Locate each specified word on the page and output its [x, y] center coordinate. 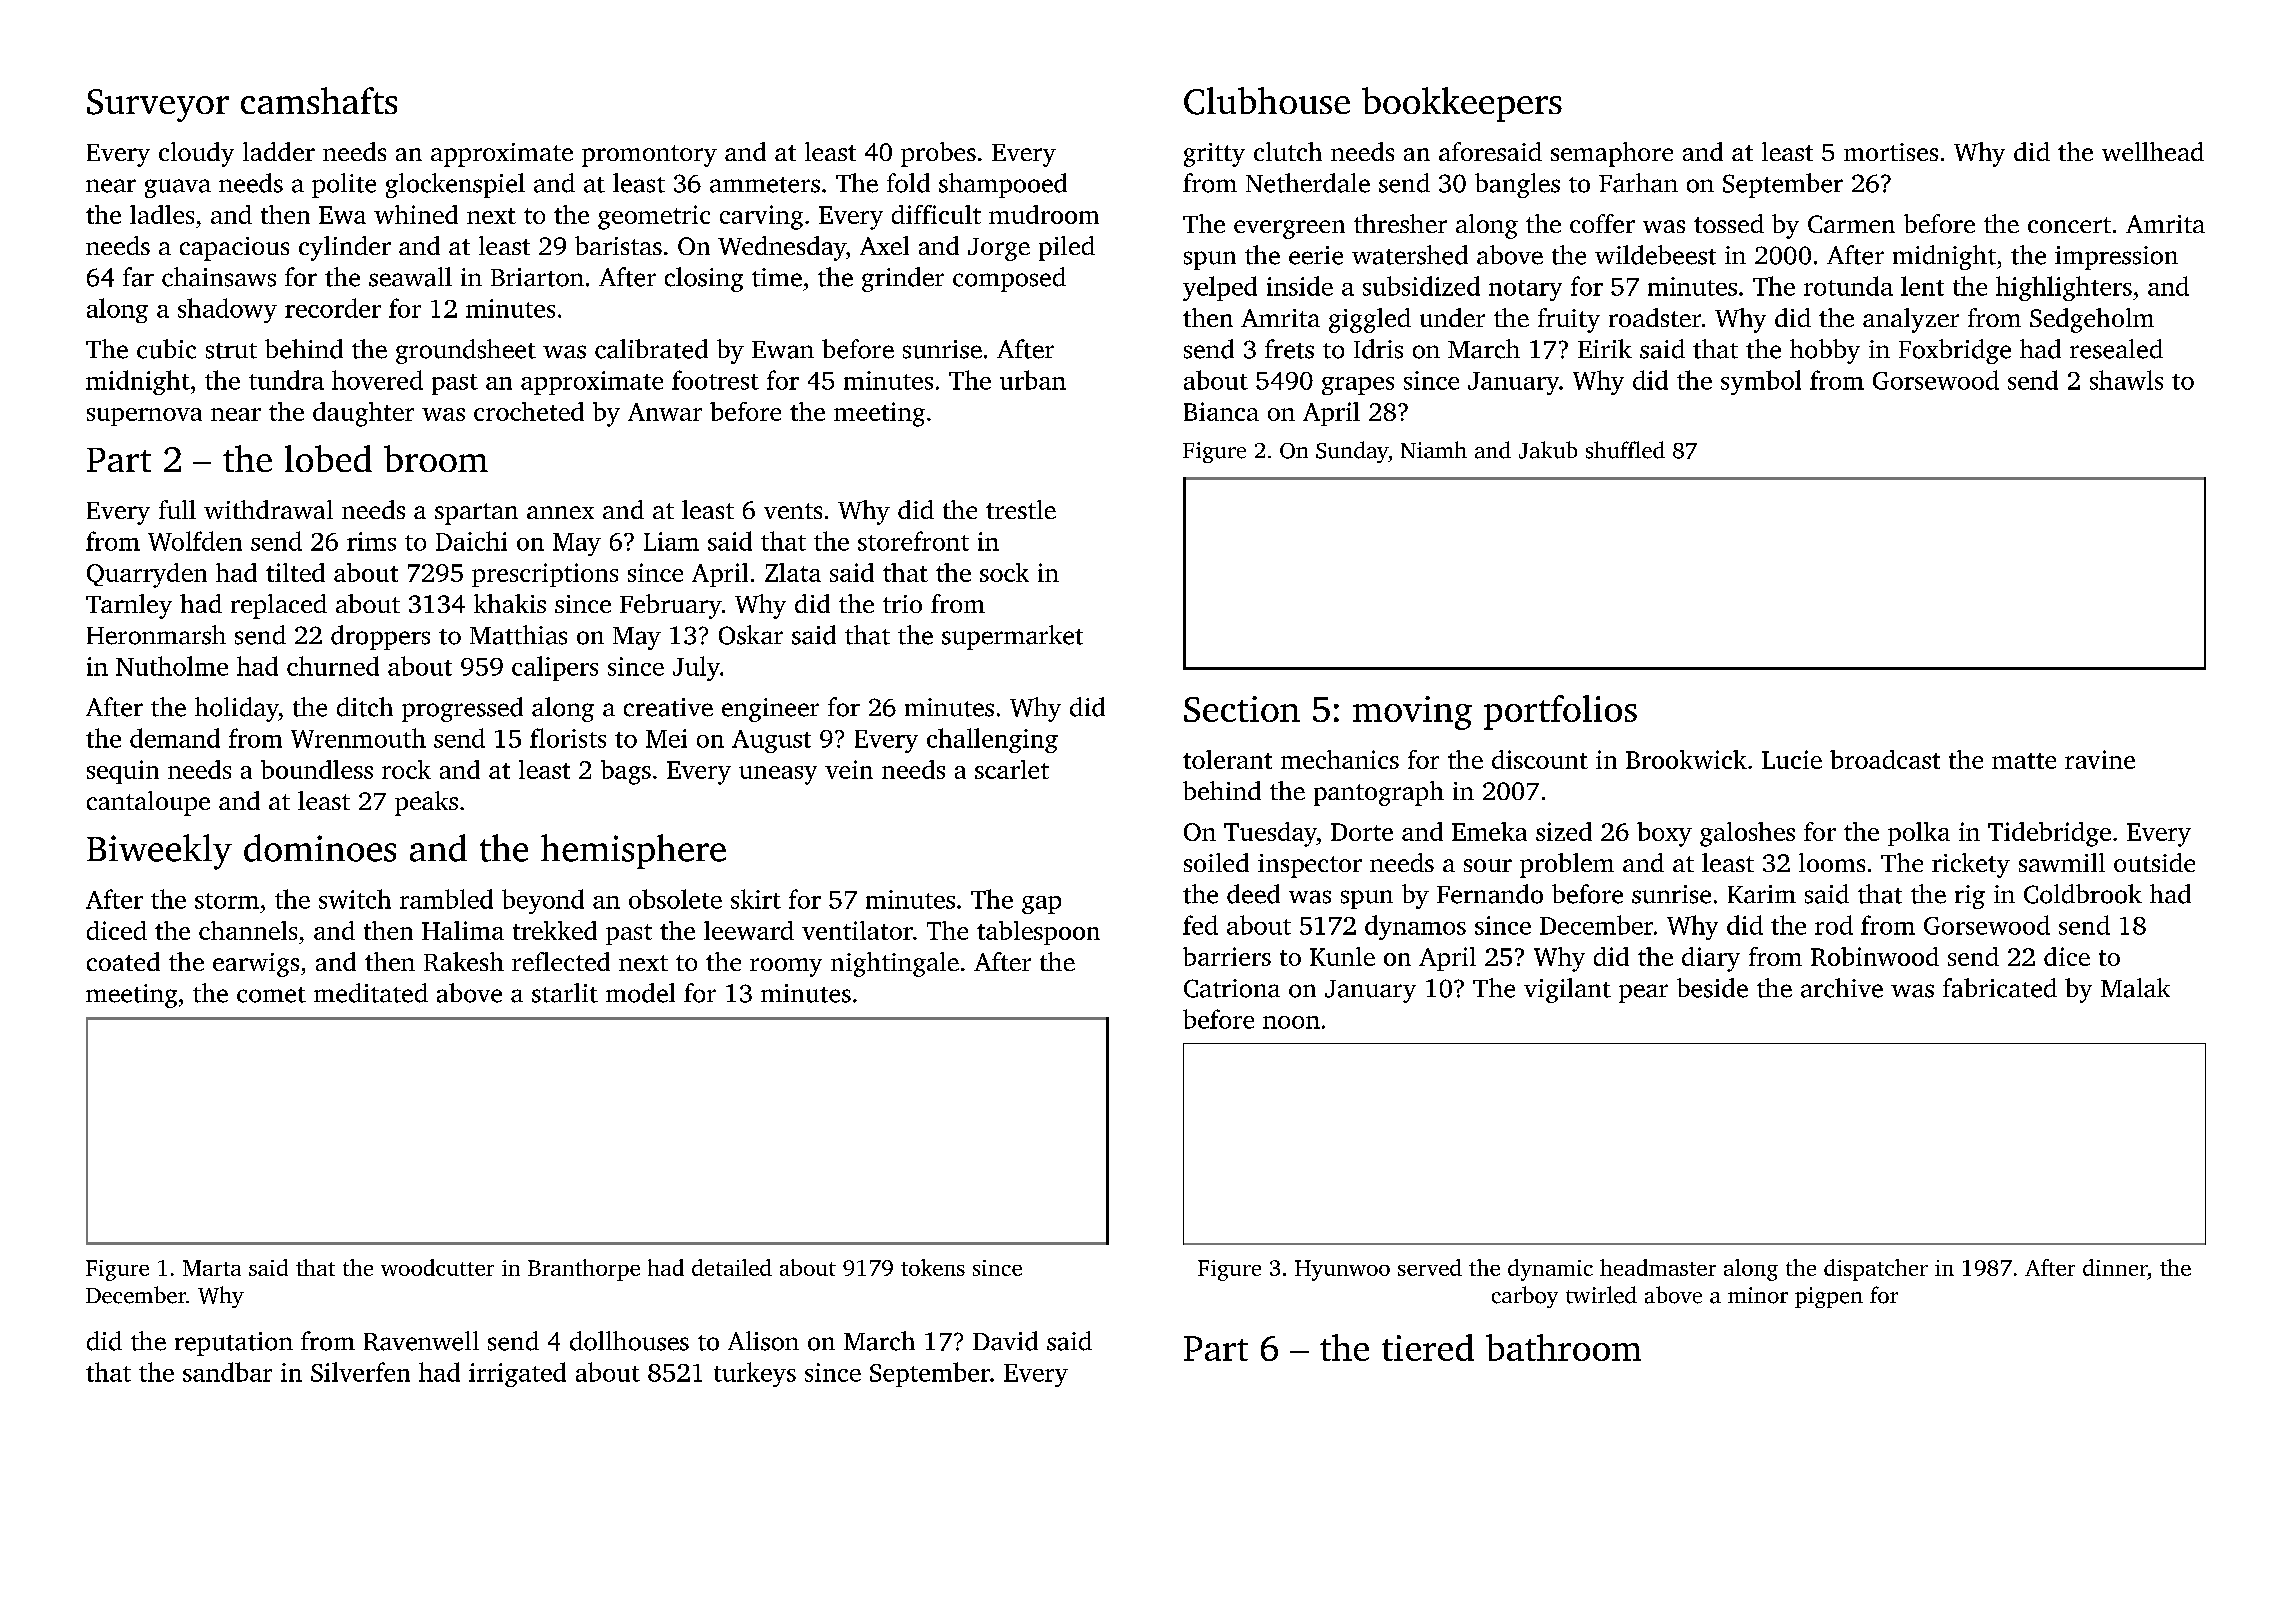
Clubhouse [1267, 101]
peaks [426, 803]
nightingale [895, 964]
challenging [992, 740]
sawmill [2062, 862]
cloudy [196, 154]
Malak [2135, 988]
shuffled [1625, 450]
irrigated [517, 1374]
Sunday [1352, 452]
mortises [1891, 152]
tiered [1428, 1347]
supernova [144, 417]
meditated [371, 993]
